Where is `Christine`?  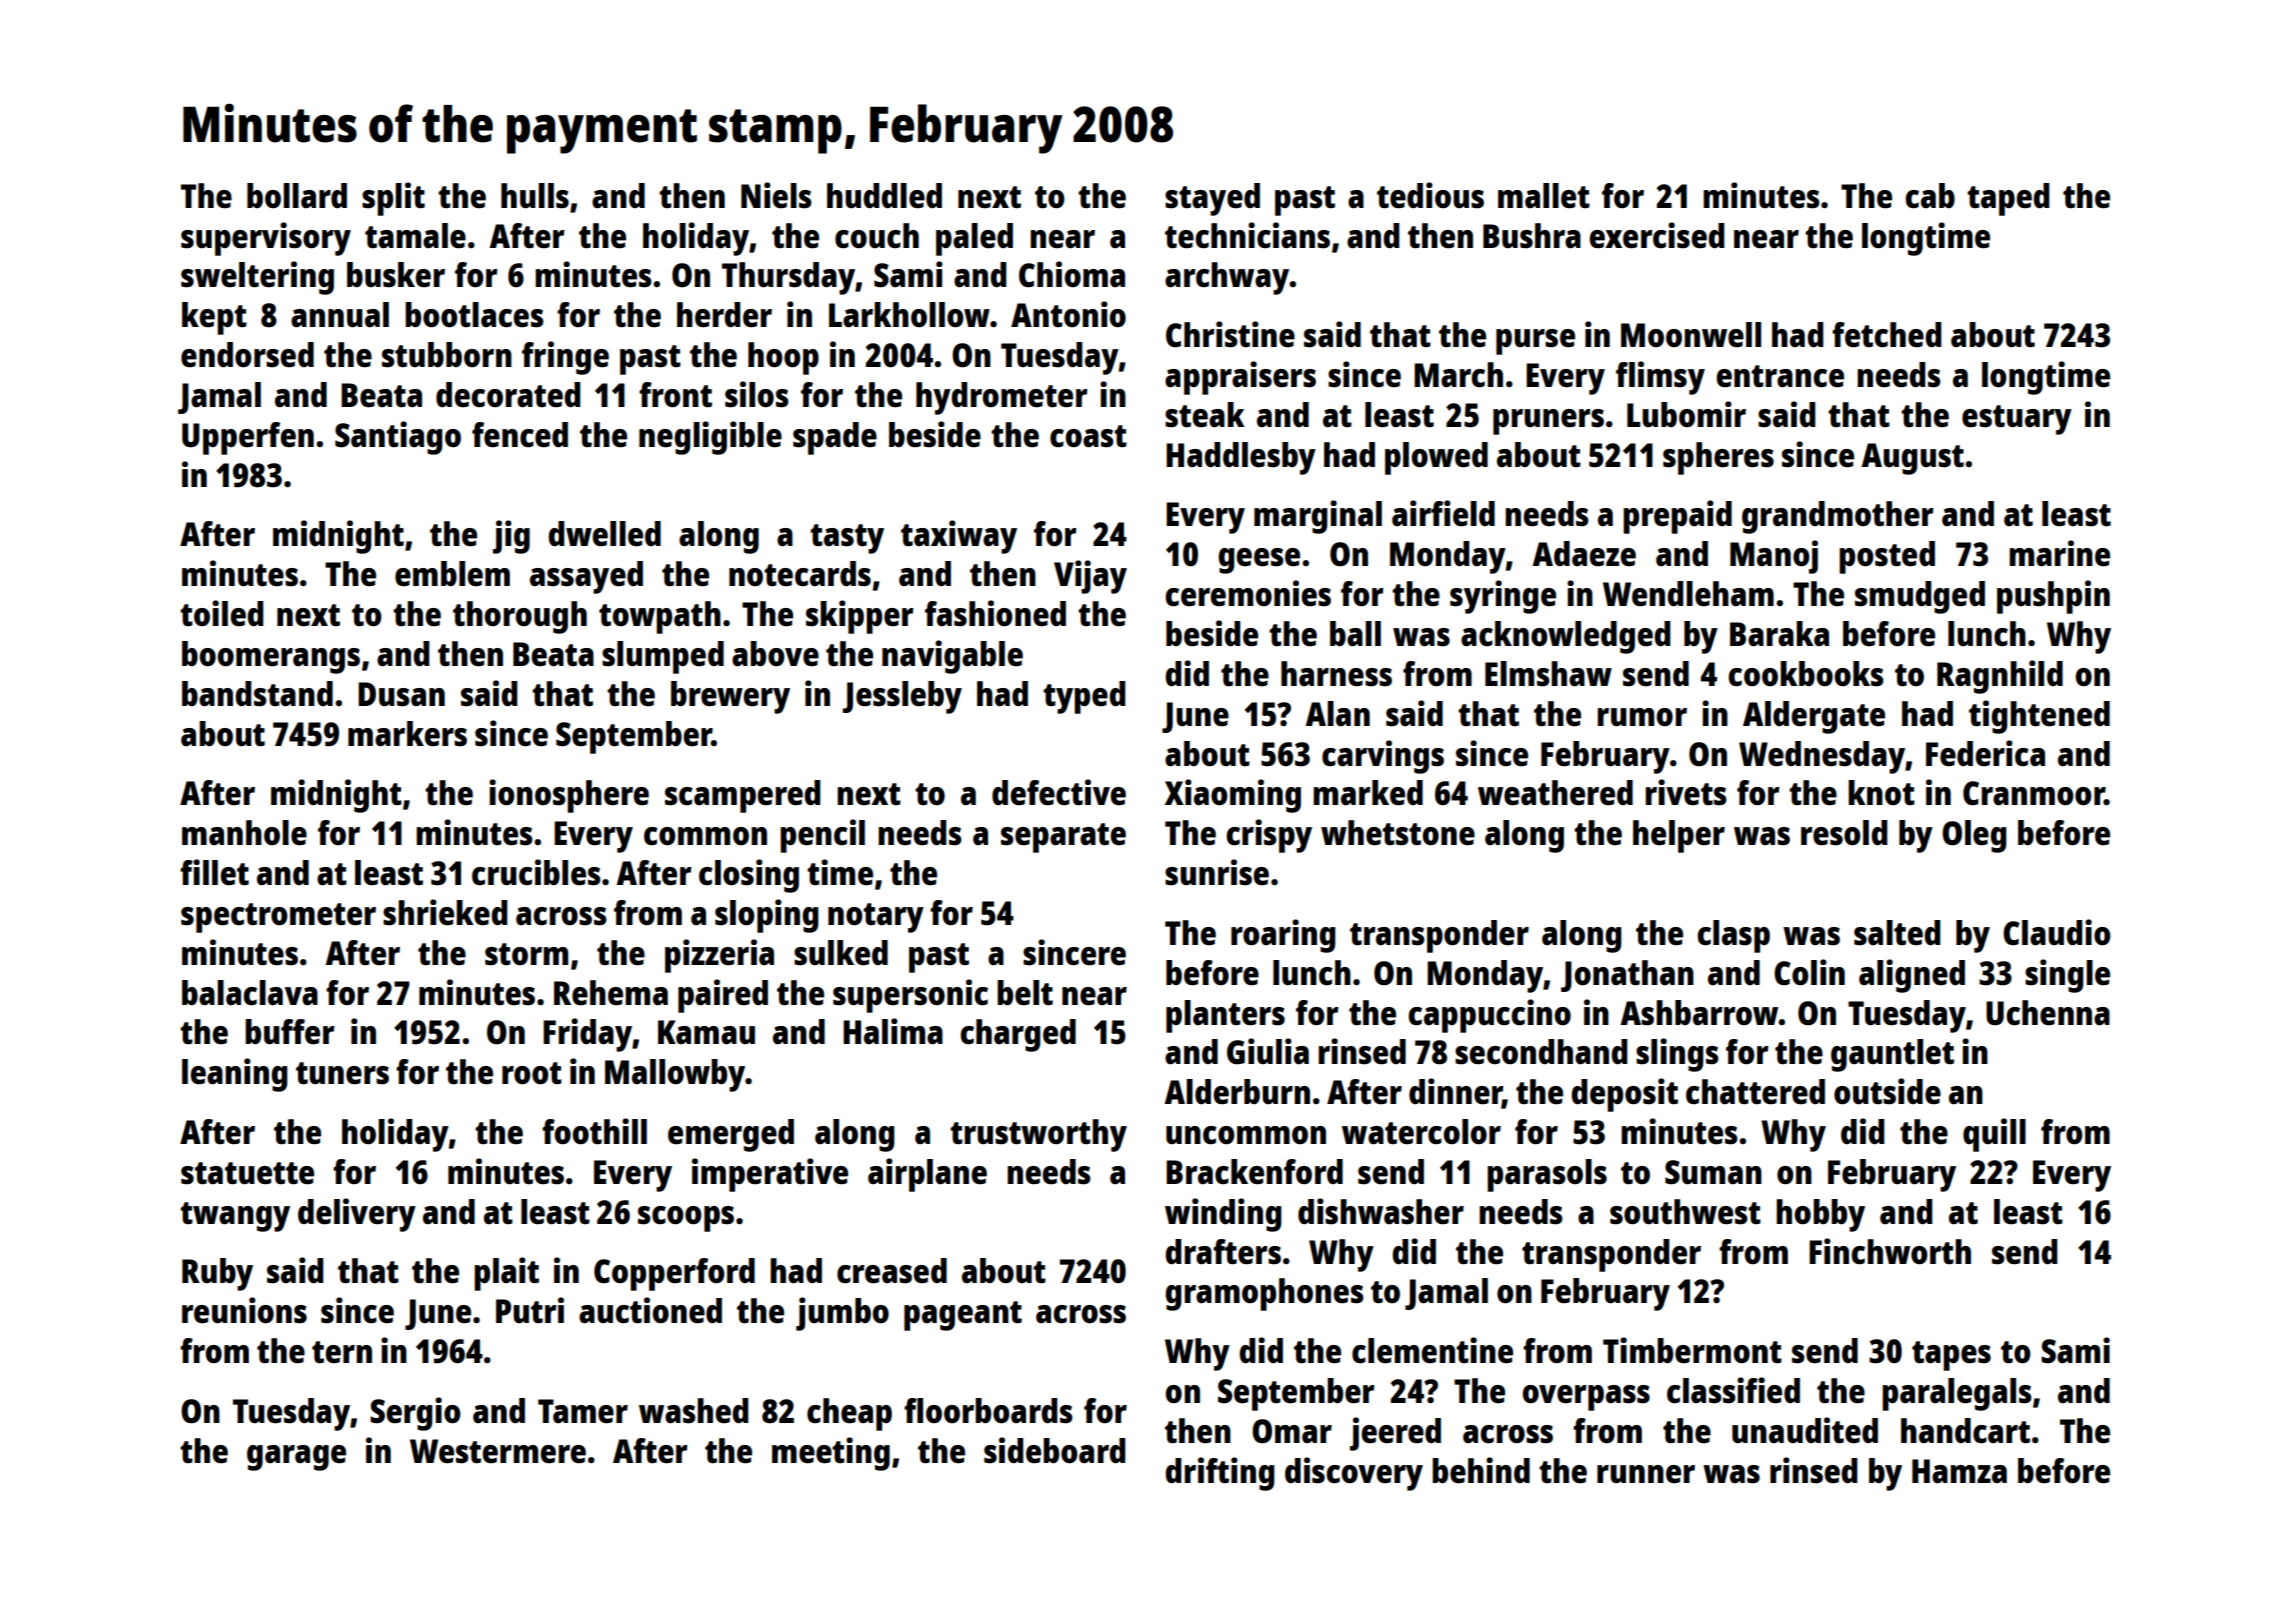 Christine is located at coordinates (1230, 334).
